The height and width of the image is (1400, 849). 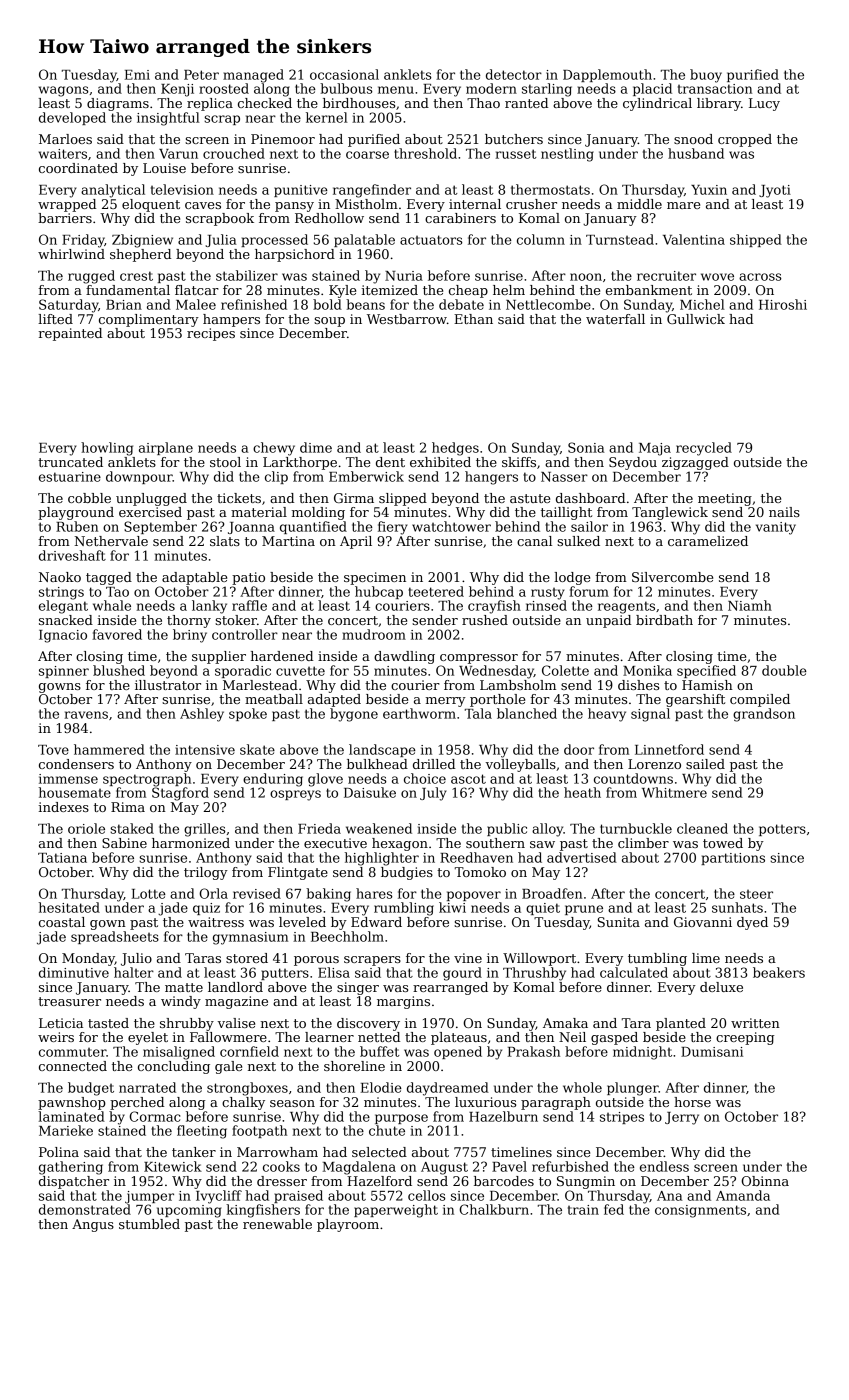 I want to click on Ethan, so click(x=473, y=319).
